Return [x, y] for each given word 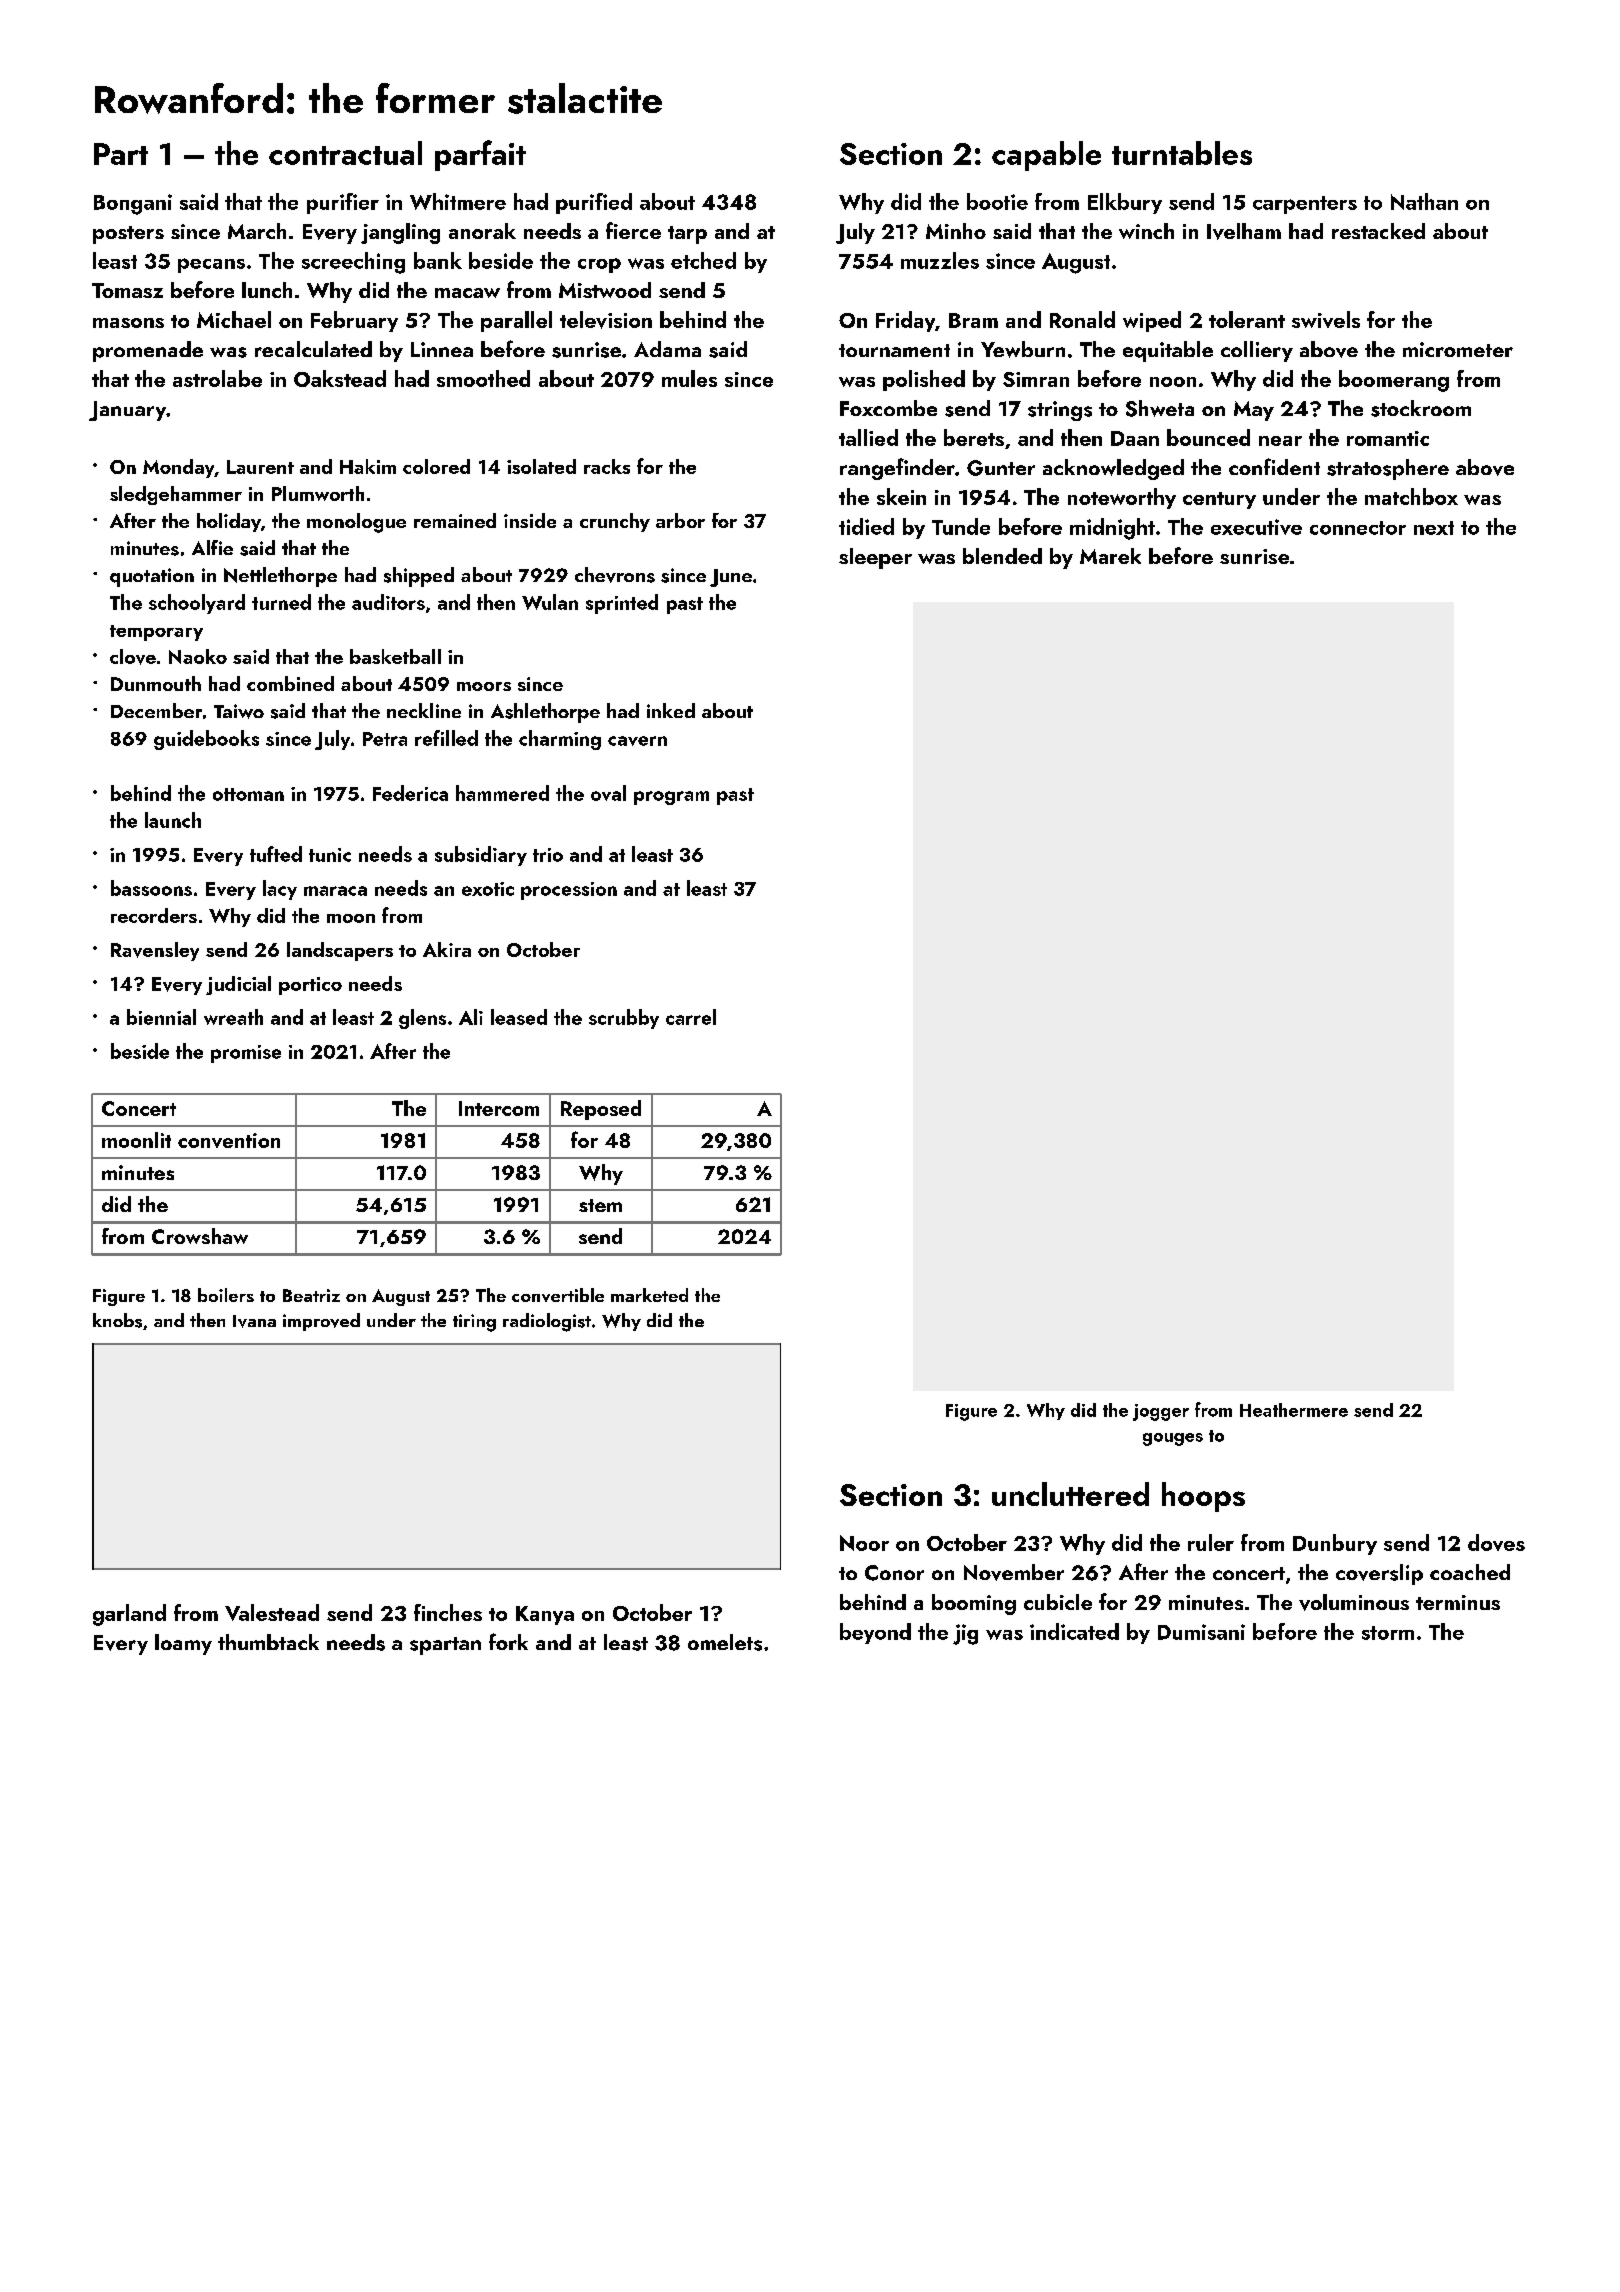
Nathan [1424, 201]
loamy [183, 1644]
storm [1388, 1633]
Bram [973, 320]
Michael [234, 319]
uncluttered [1070, 1494]
